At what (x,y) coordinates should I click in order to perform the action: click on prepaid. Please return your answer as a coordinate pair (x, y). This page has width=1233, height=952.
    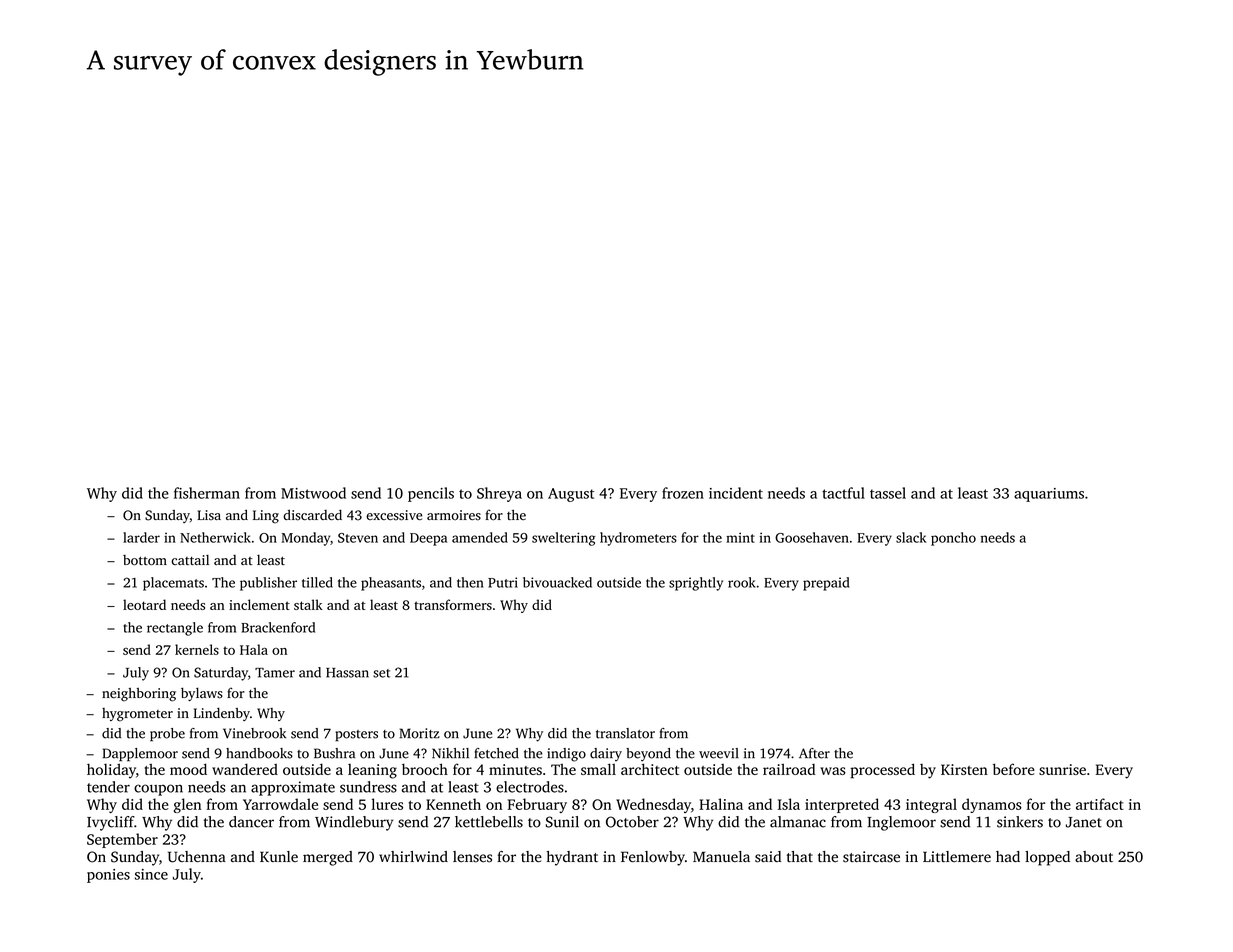
    Looking at the image, I should click on (826, 584).
